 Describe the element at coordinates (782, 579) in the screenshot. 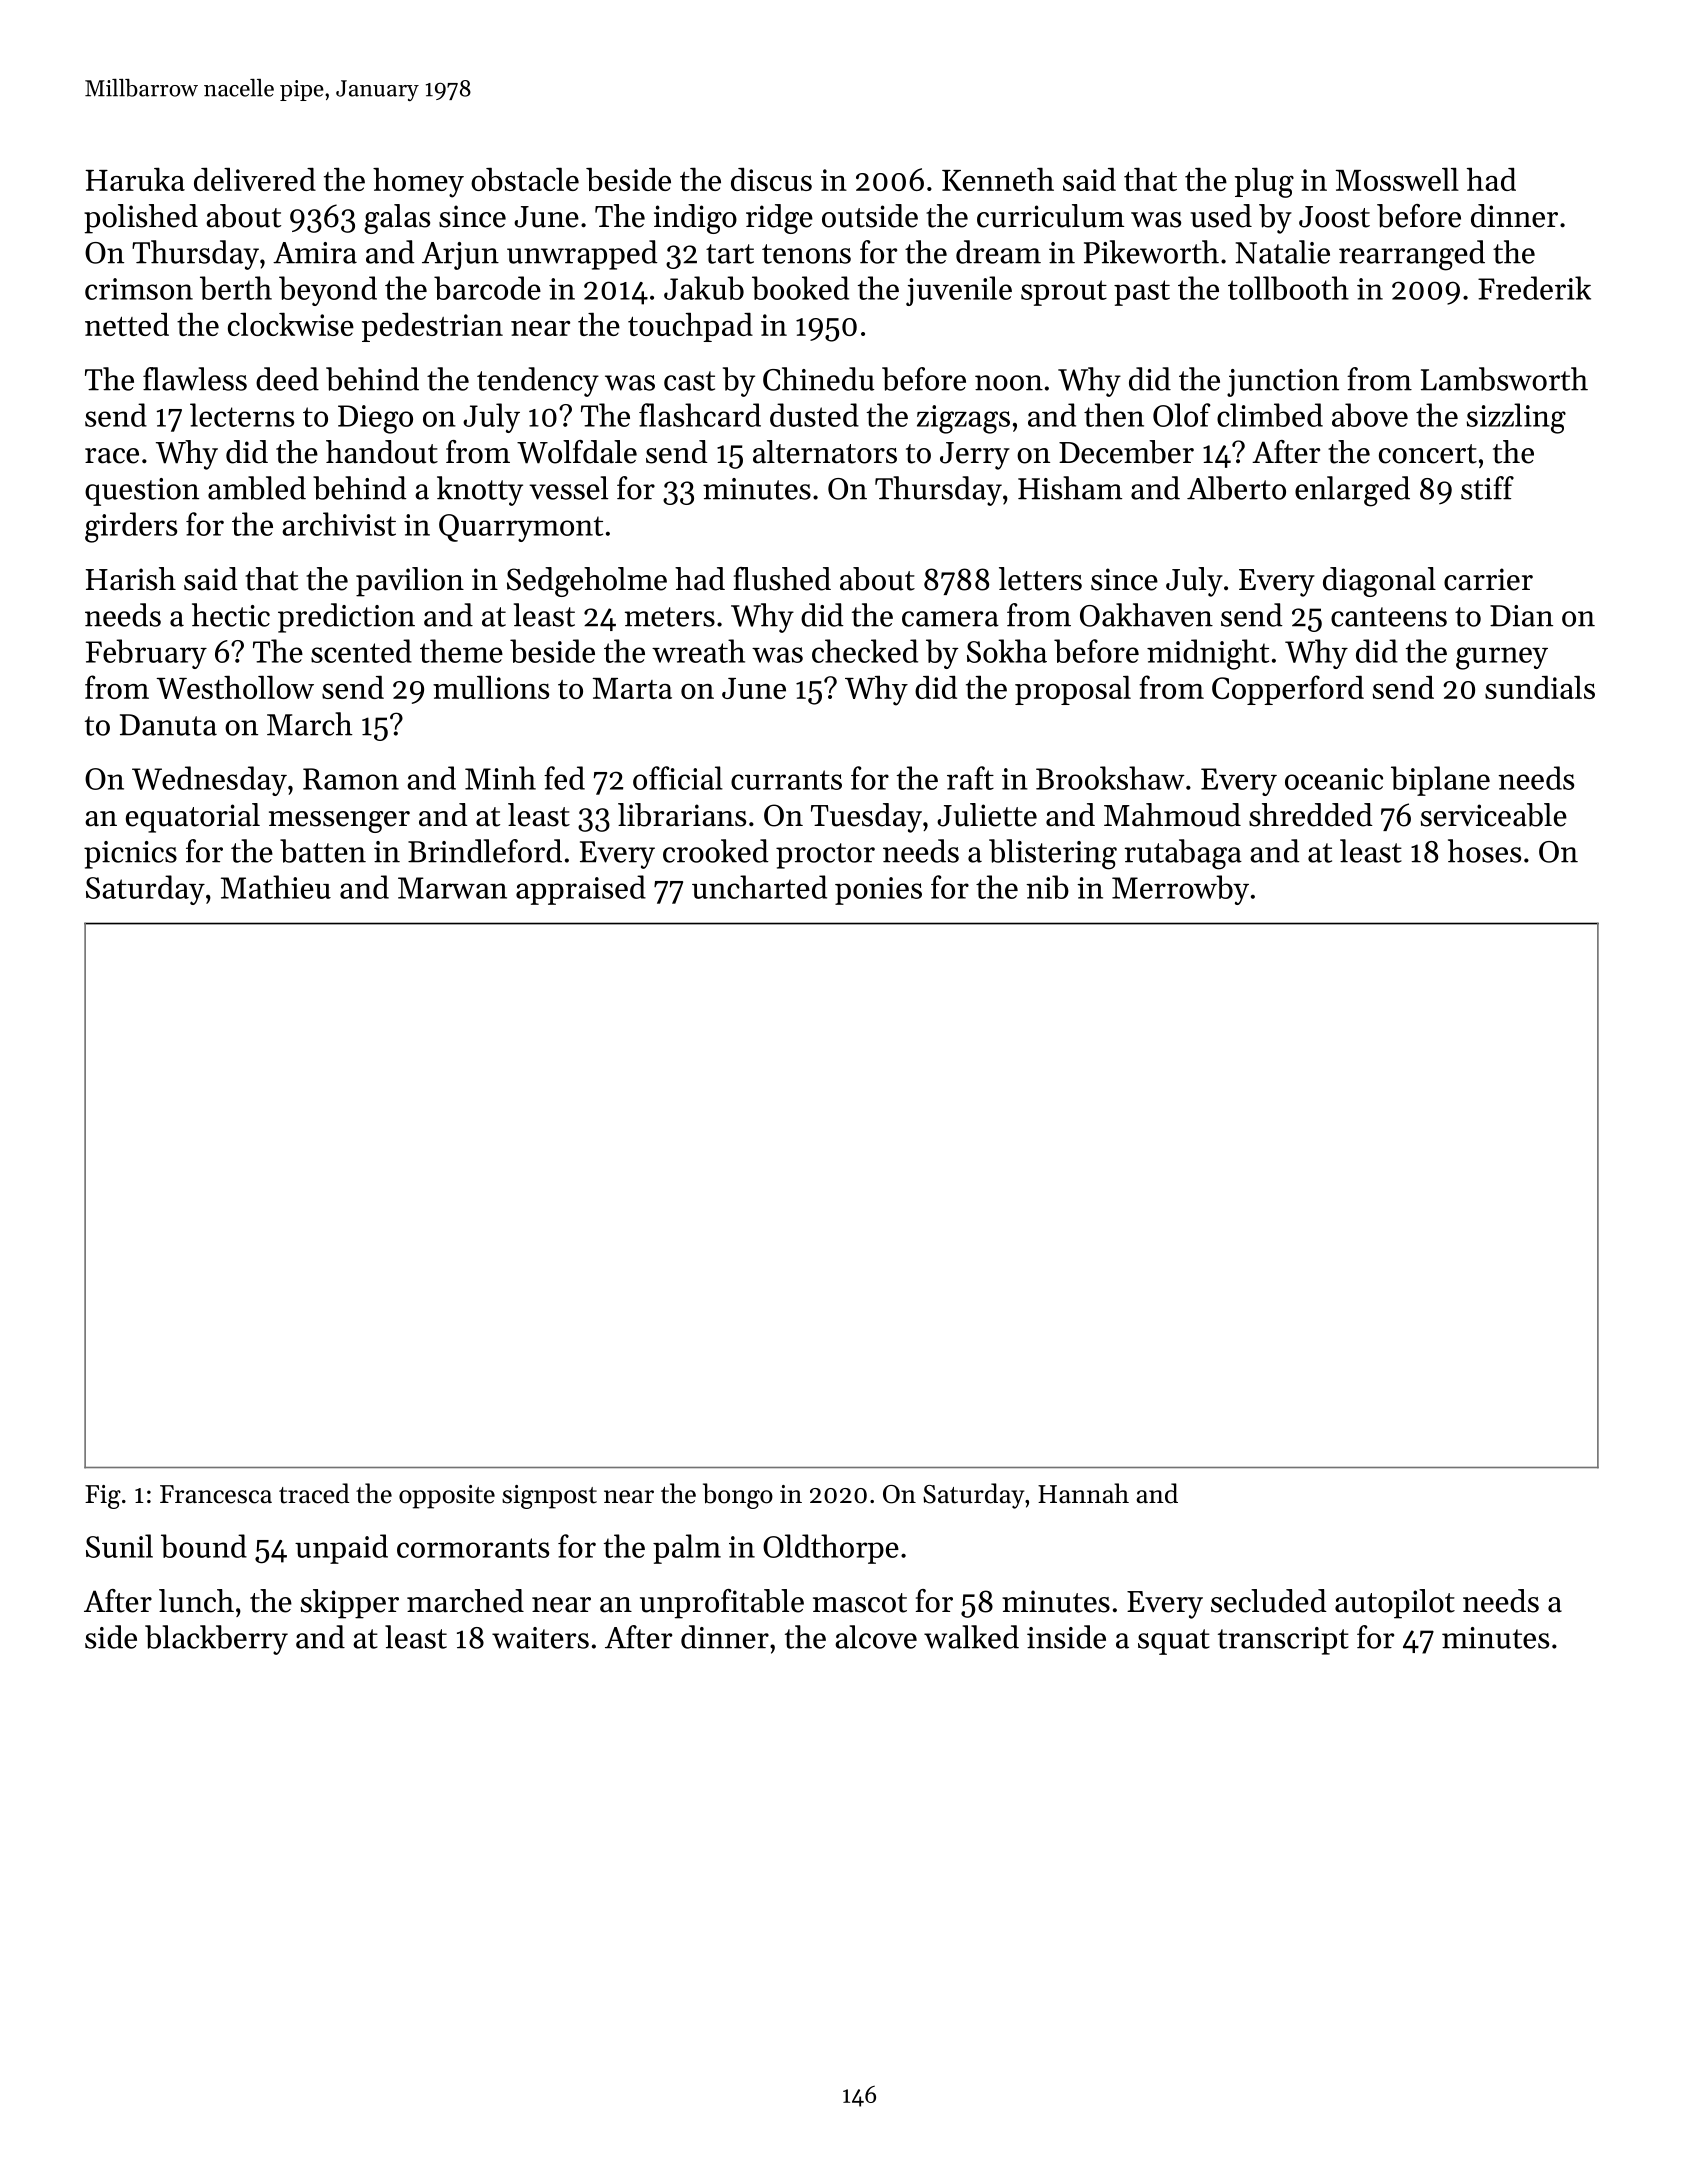

I see `flushed` at that location.
